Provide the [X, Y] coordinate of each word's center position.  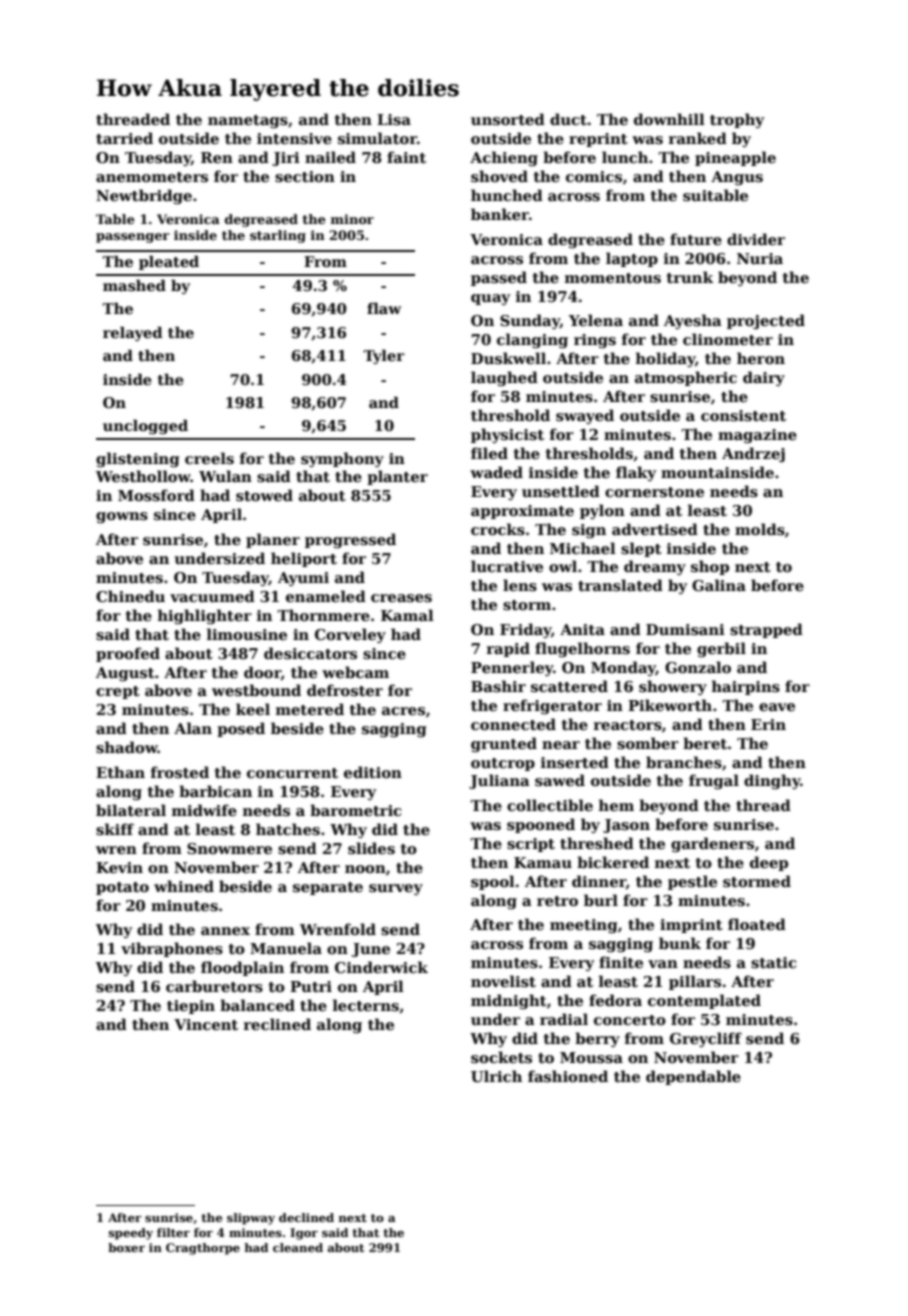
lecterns [366, 1005]
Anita [582, 629]
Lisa [394, 119]
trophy [737, 120]
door [262, 673]
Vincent [206, 1024]
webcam [355, 672]
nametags [248, 121]
